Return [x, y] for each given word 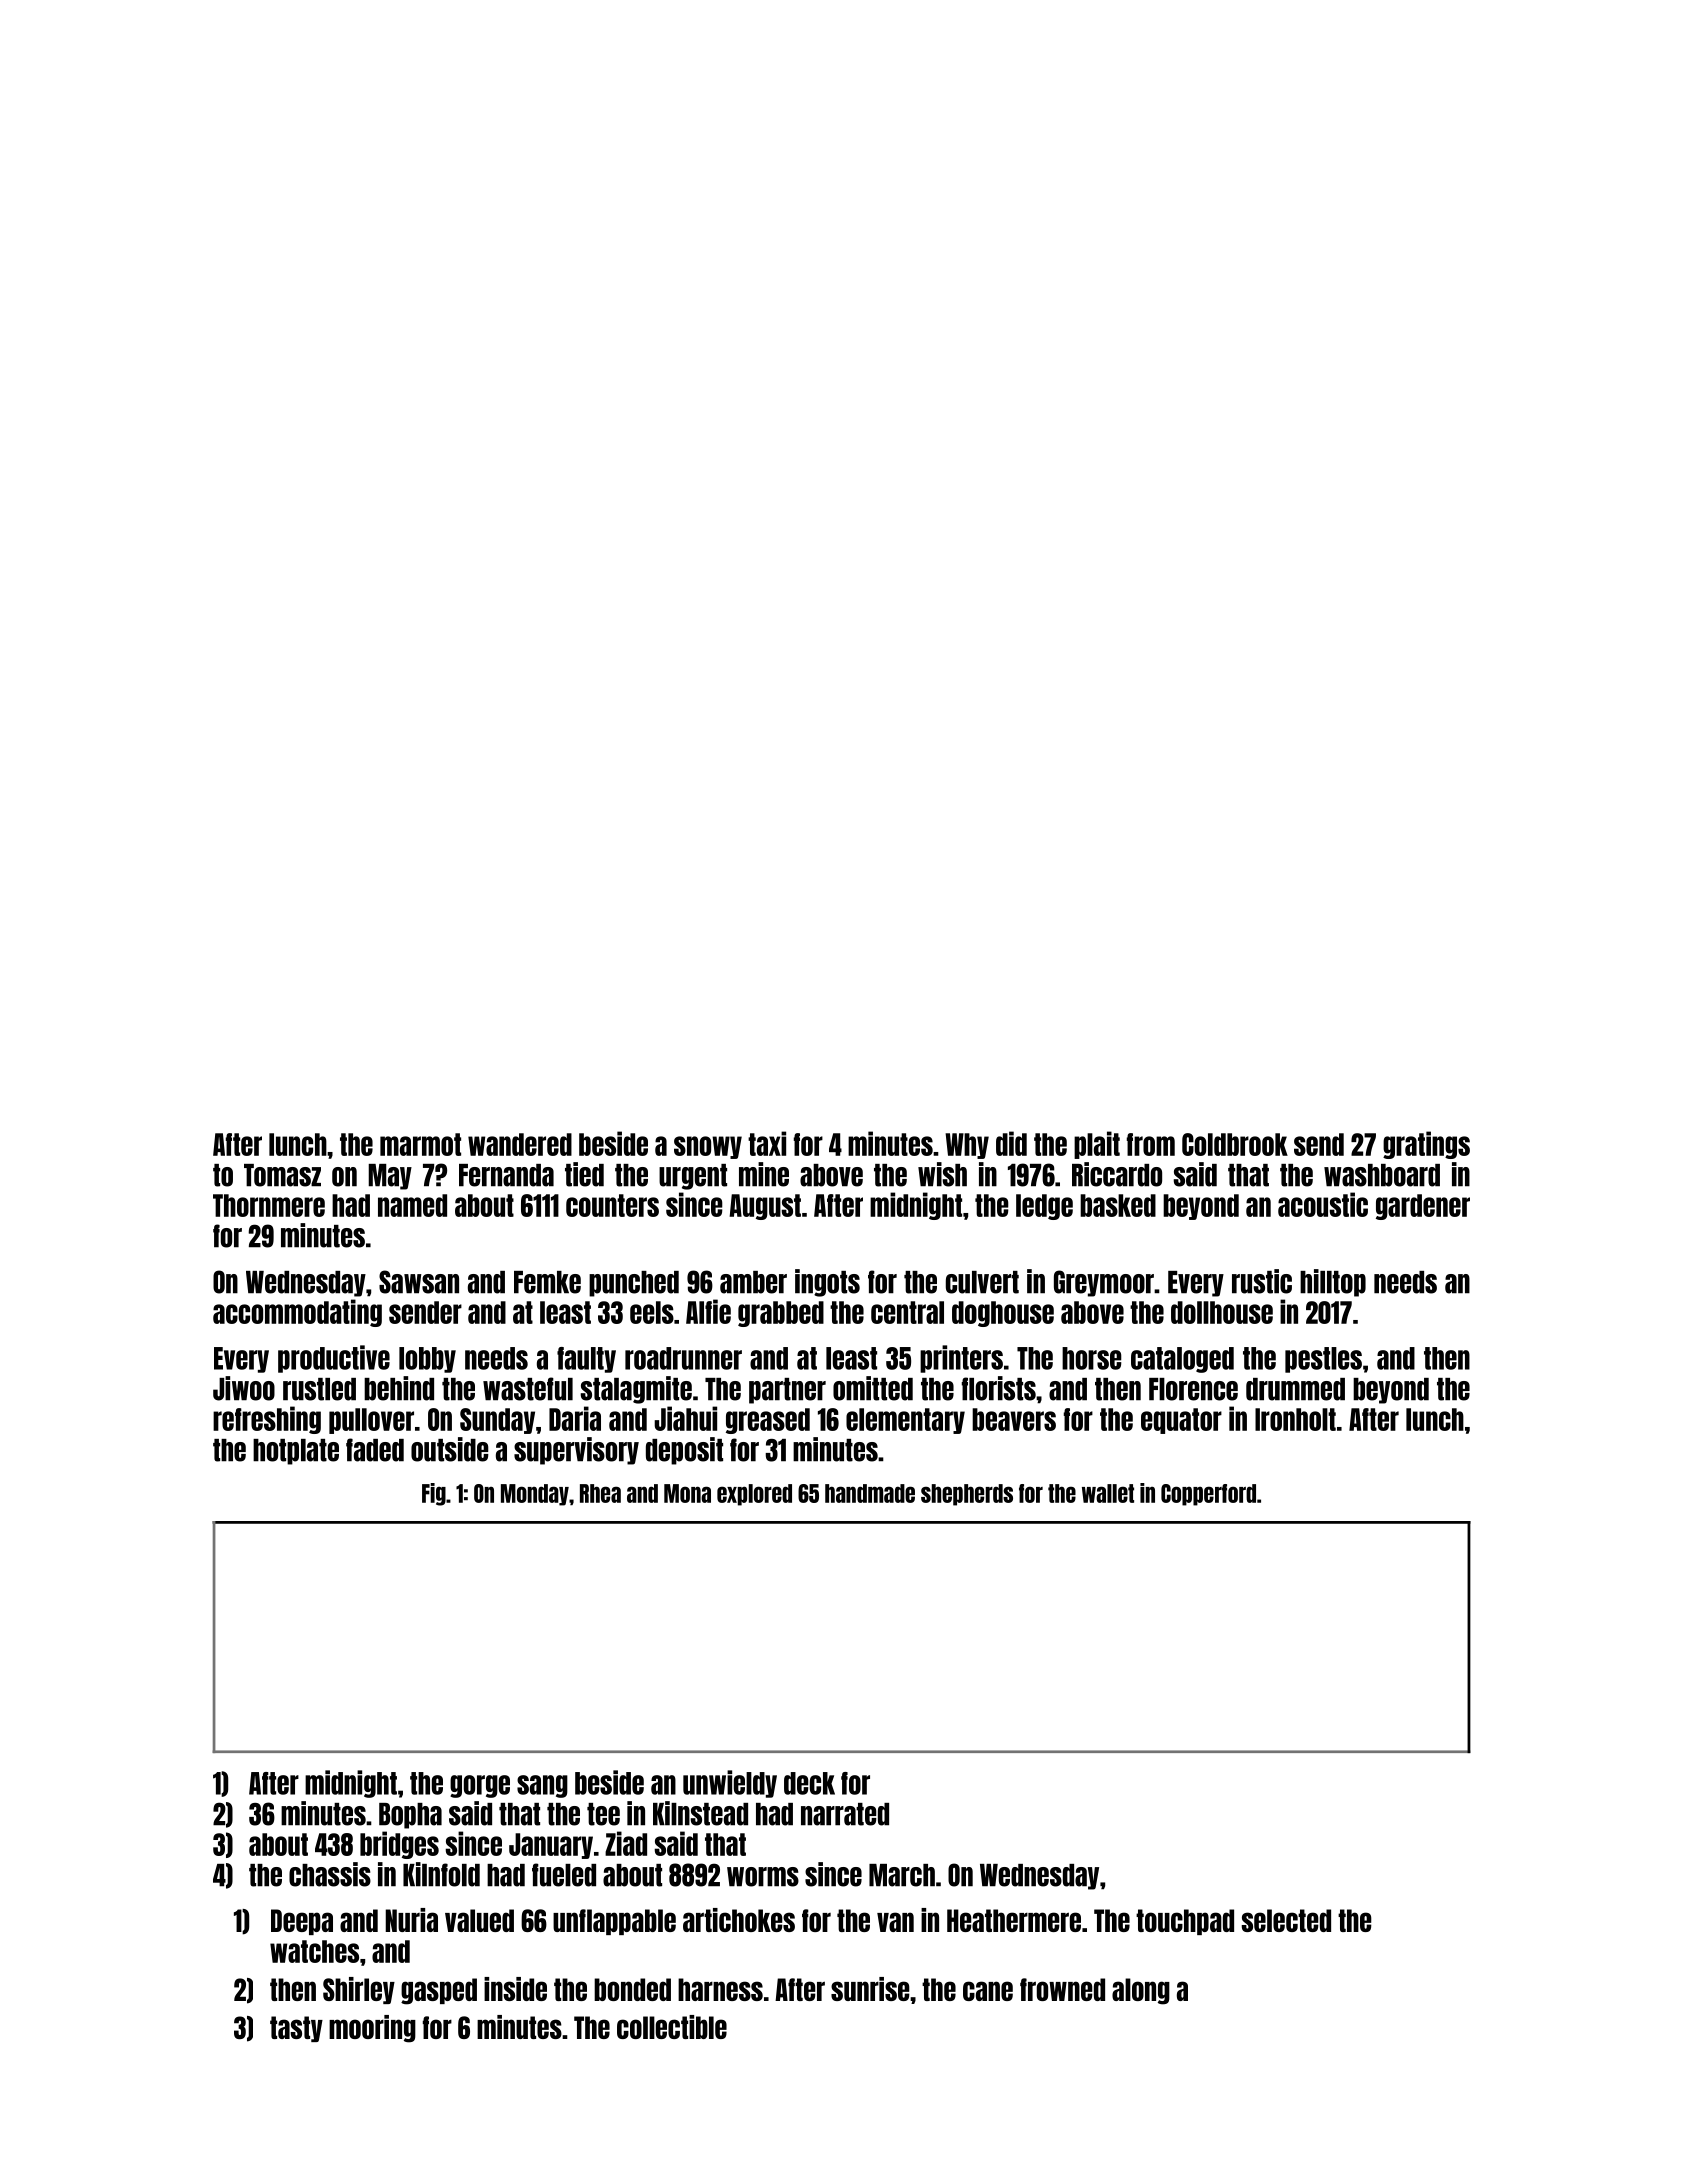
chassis [330, 1874]
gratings [1426, 1145]
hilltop [1333, 1283]
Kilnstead [700, 1813]
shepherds [967, 1495]
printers [961, 1359]
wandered [520, 1144]
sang [542, 1786]
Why [967, 1146]
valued [479, 1920]
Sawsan [419, 1282]
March [902, 1875]
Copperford [1208, 1495]
